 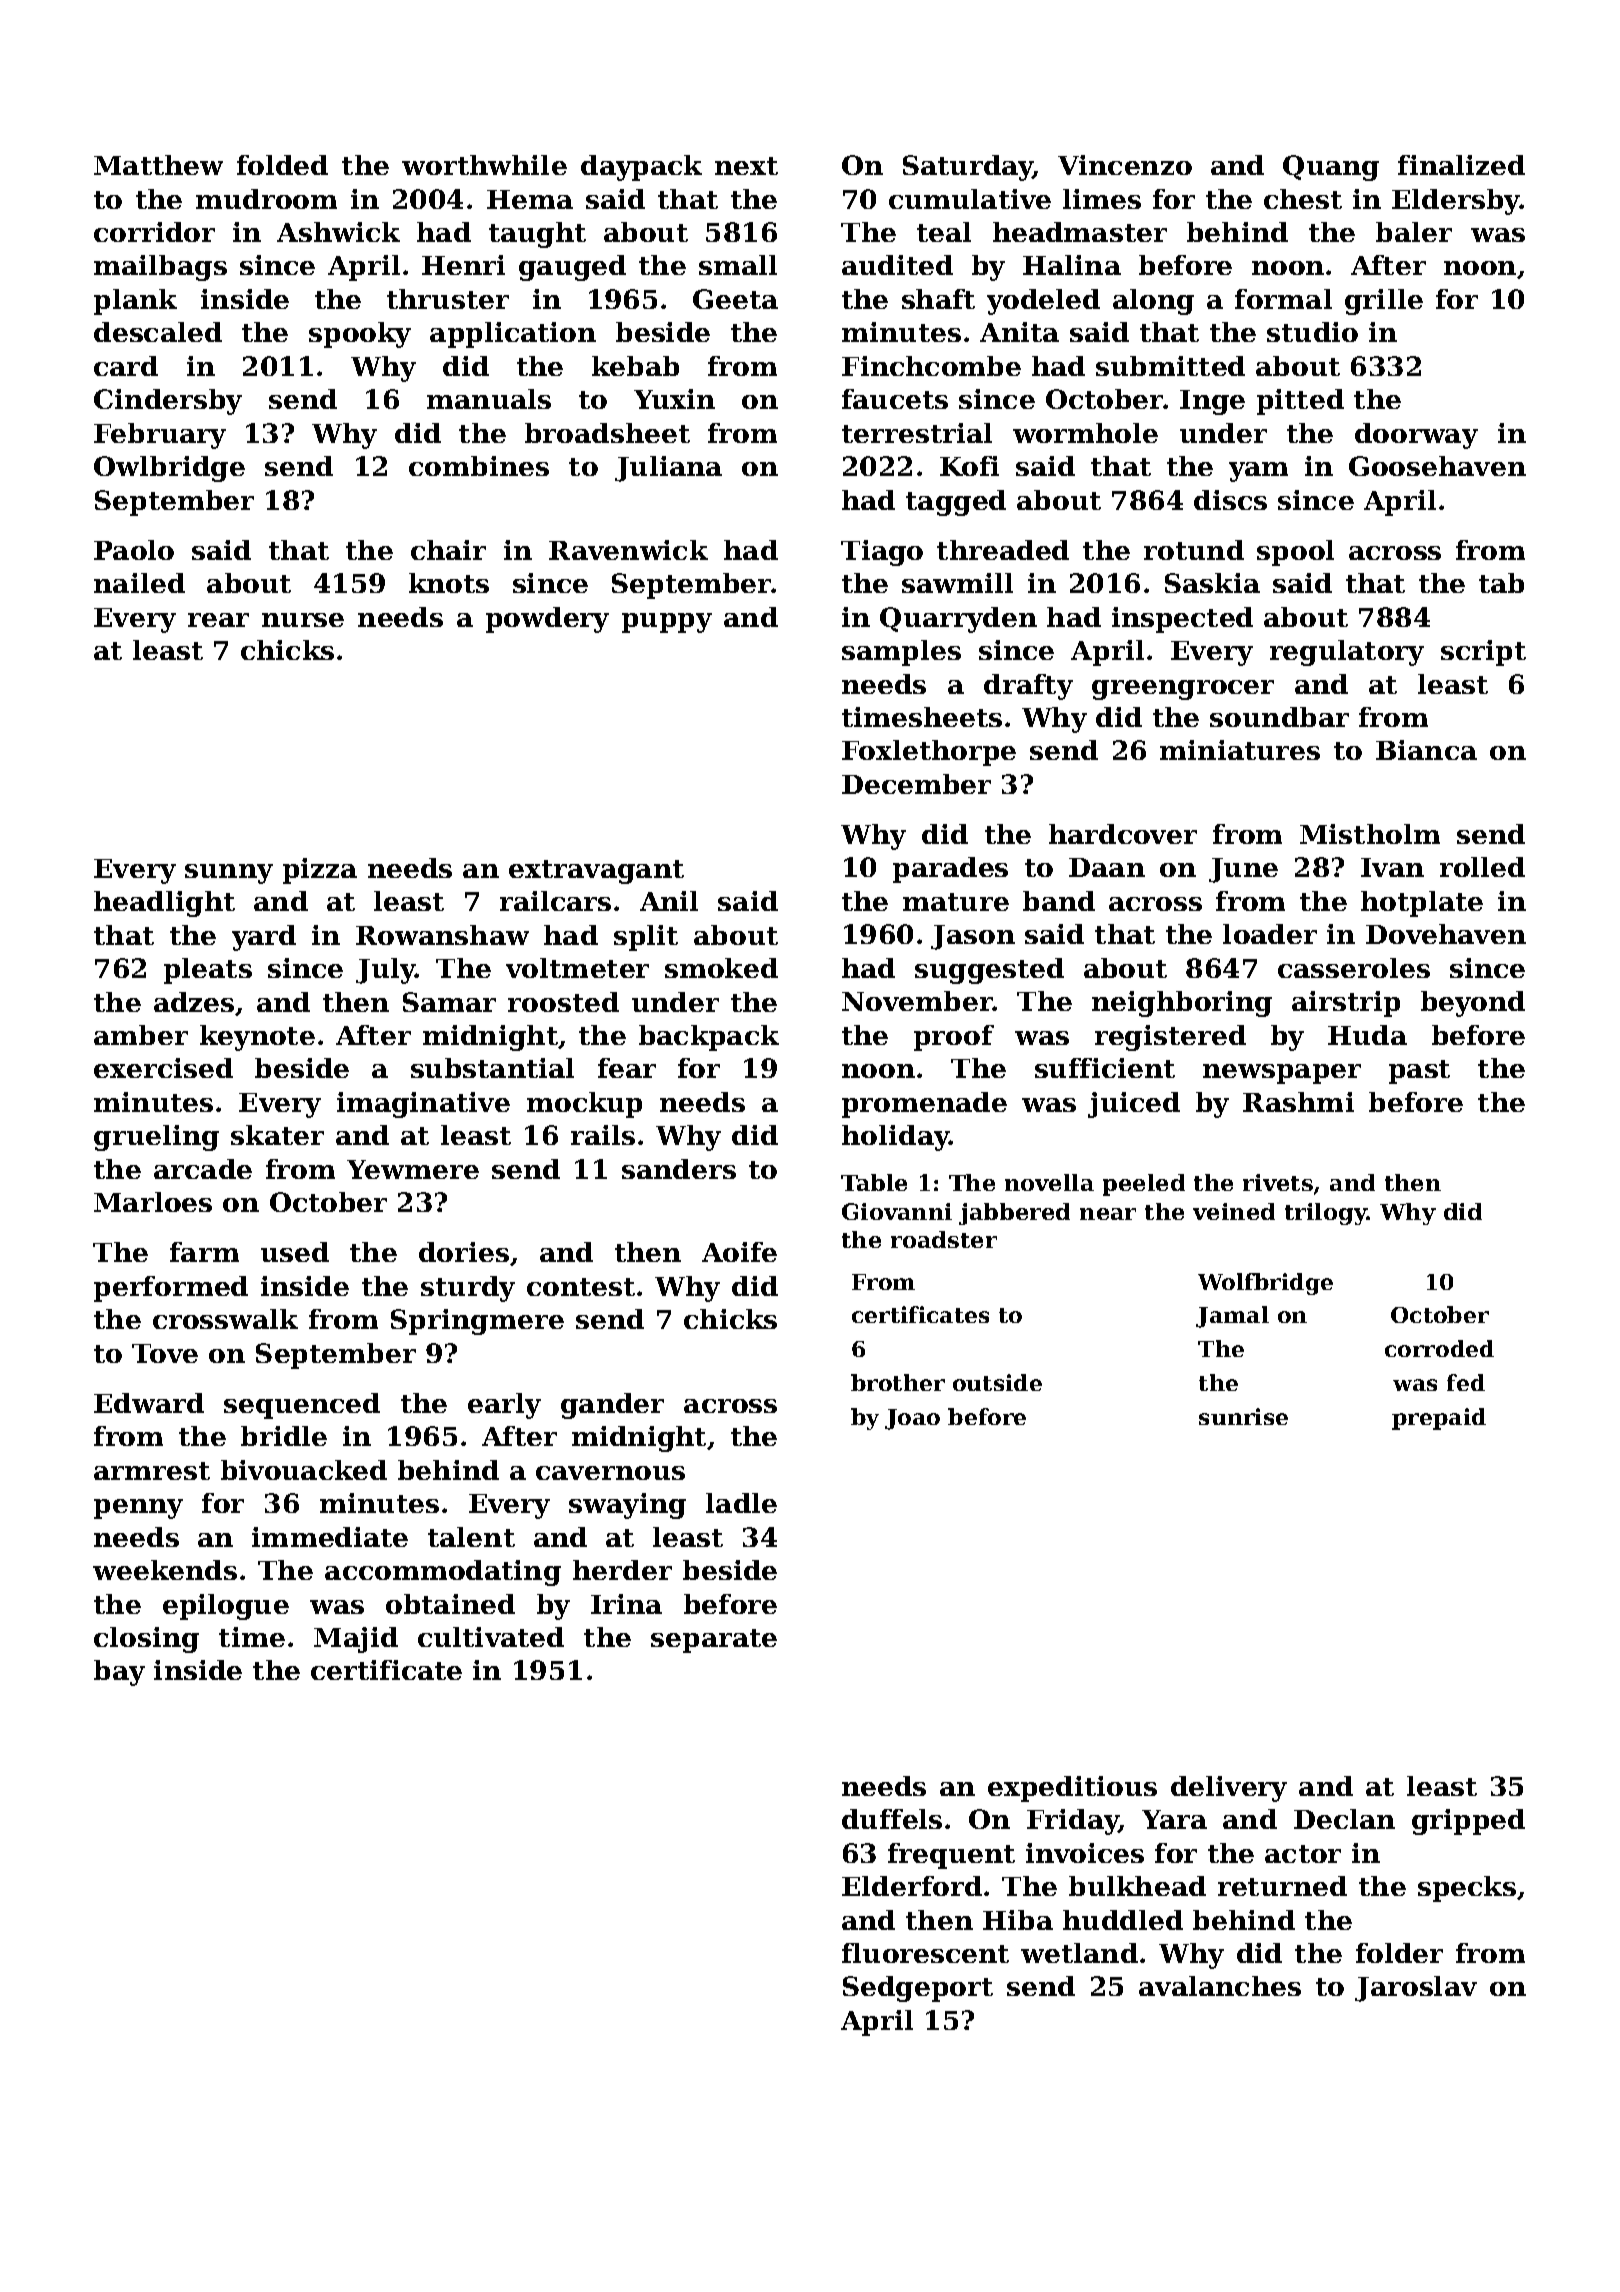 What do you see at coordinates (1461, 165) in the document?
I see `finalized` at bounding box center [1461, 165].
